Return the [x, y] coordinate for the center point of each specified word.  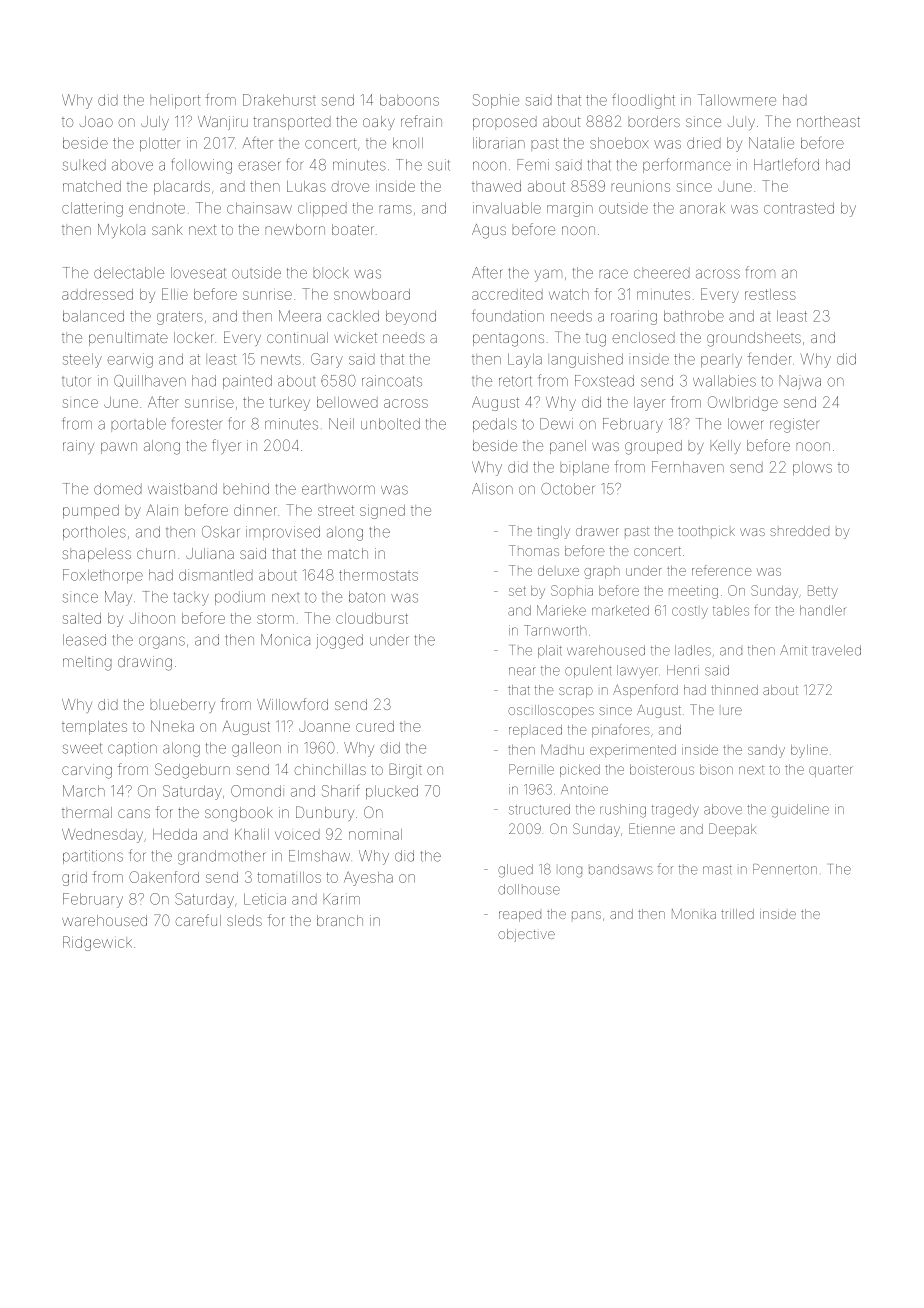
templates [94, 728]
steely [82, 360]
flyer [226, 446]
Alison [492, 489]
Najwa [800, 382]
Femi [533, 165]
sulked [84, 165]
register [795, 425]
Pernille [531, 769]
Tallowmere [737, 100]
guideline [800, 811]
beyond [411, 317]
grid [74, 879]
